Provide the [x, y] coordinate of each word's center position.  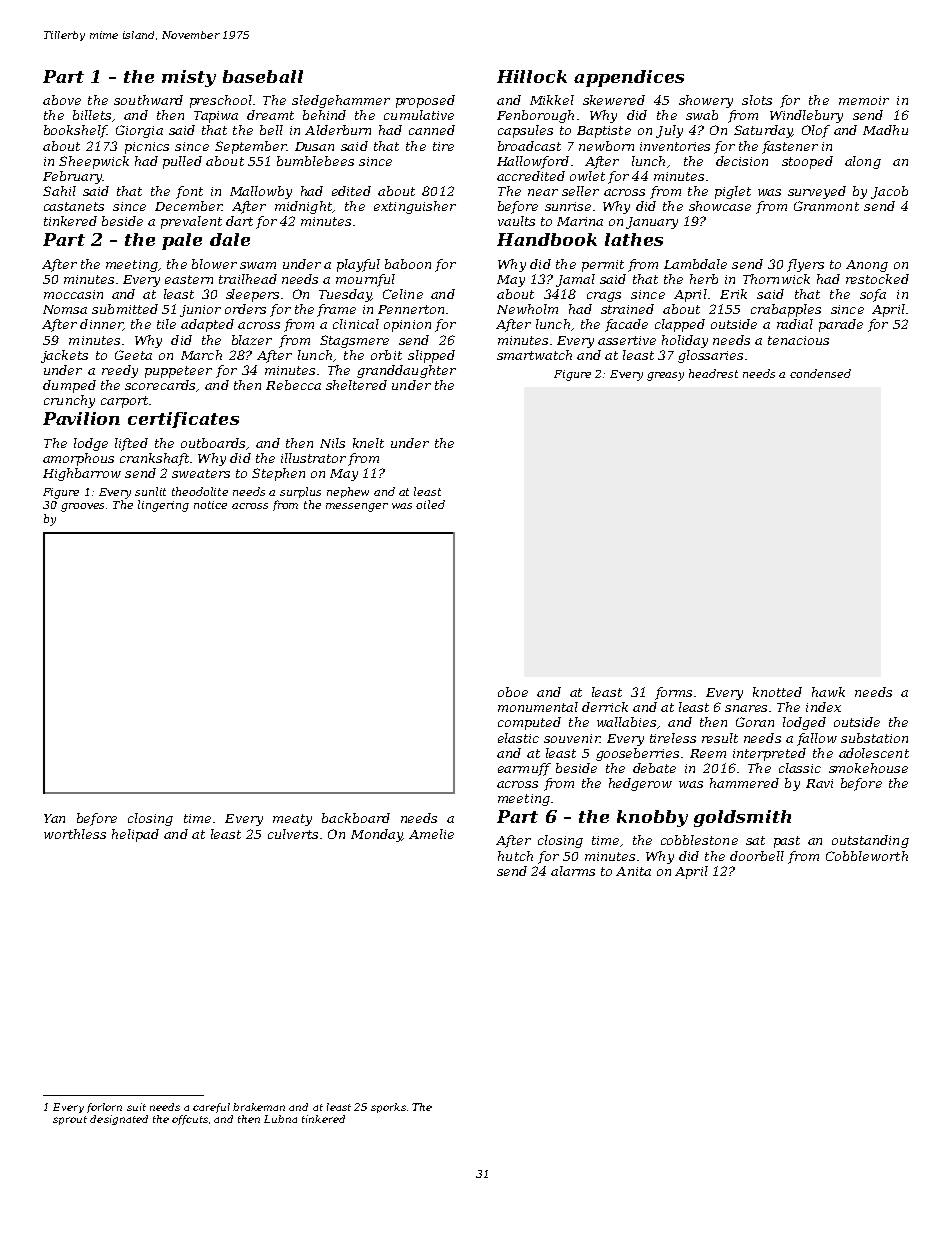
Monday [376, 835]
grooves [84, 507]
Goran [755, 722]
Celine [403, 294]
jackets [64, 356]
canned [432, 130]
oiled [430, 504]
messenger [357, 507]
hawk [828, 692]
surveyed [817, 192]
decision [742, 161]
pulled [182, 162]
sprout [70, 1120]
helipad [135, 835]
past [787, 842]
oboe [513, 692]
